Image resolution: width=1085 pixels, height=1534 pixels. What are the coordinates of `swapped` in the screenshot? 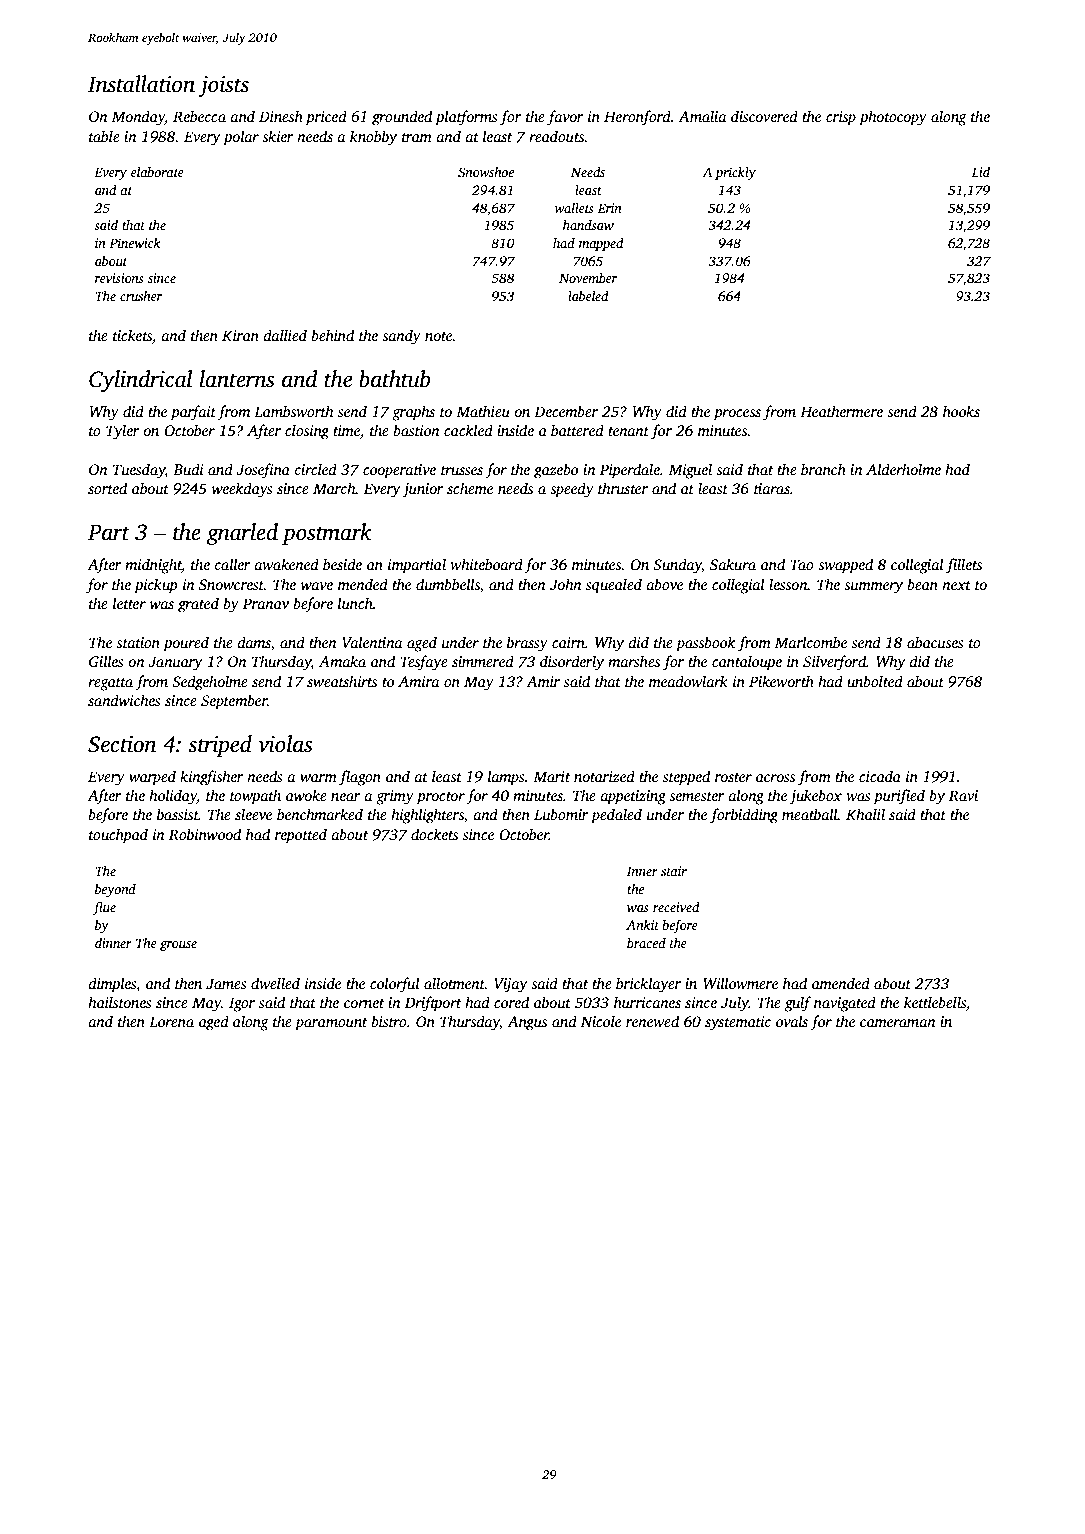 It's located at (845, 566).
